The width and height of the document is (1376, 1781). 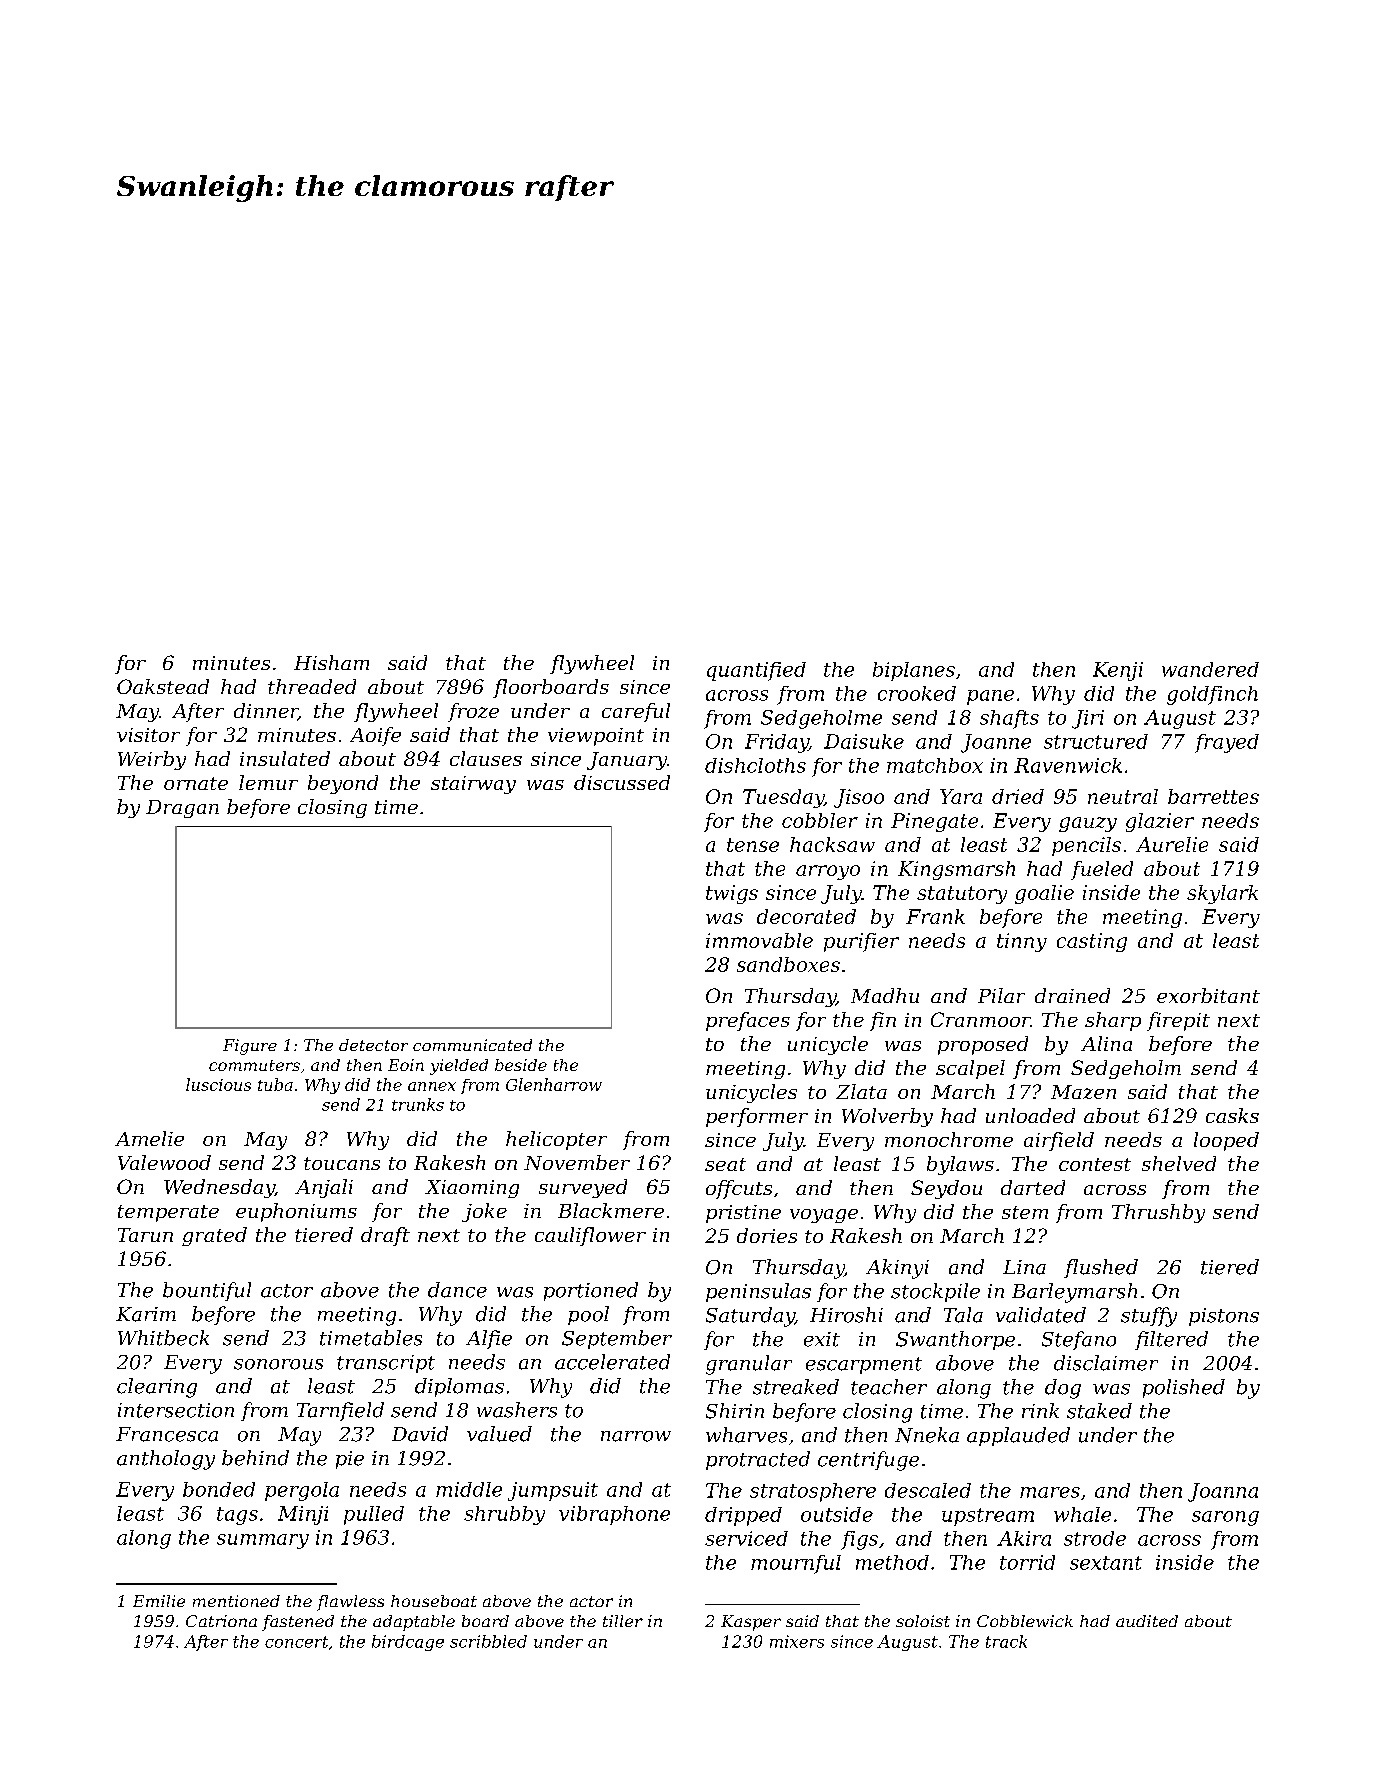 What do you see at coordinates (331, 662) in the document?
I see `Hisham` at bounding box center [331, 662].
